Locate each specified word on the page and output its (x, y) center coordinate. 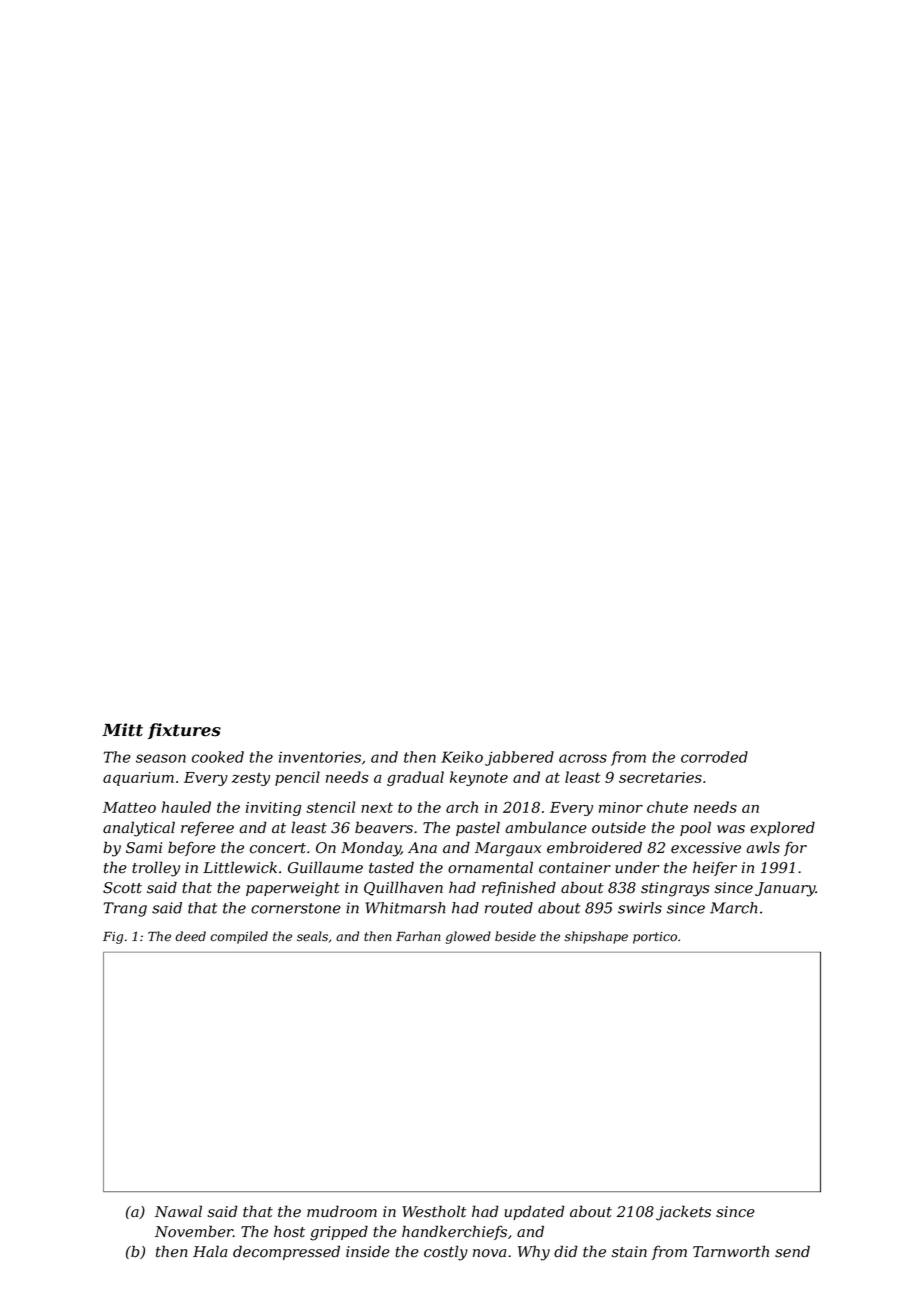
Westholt (434, 1211)
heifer (715, 868)
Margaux (508, 849)
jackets (683, 1213)
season (161, 758)
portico (655, 938)
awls (763, 847)
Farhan (418, 936)
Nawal (178, 1211)
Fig (113, 938)
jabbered (519, 758)
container (575, 868)
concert (278, 848)
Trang (125, 909)
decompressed (286, 1252)
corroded (714, 757)
